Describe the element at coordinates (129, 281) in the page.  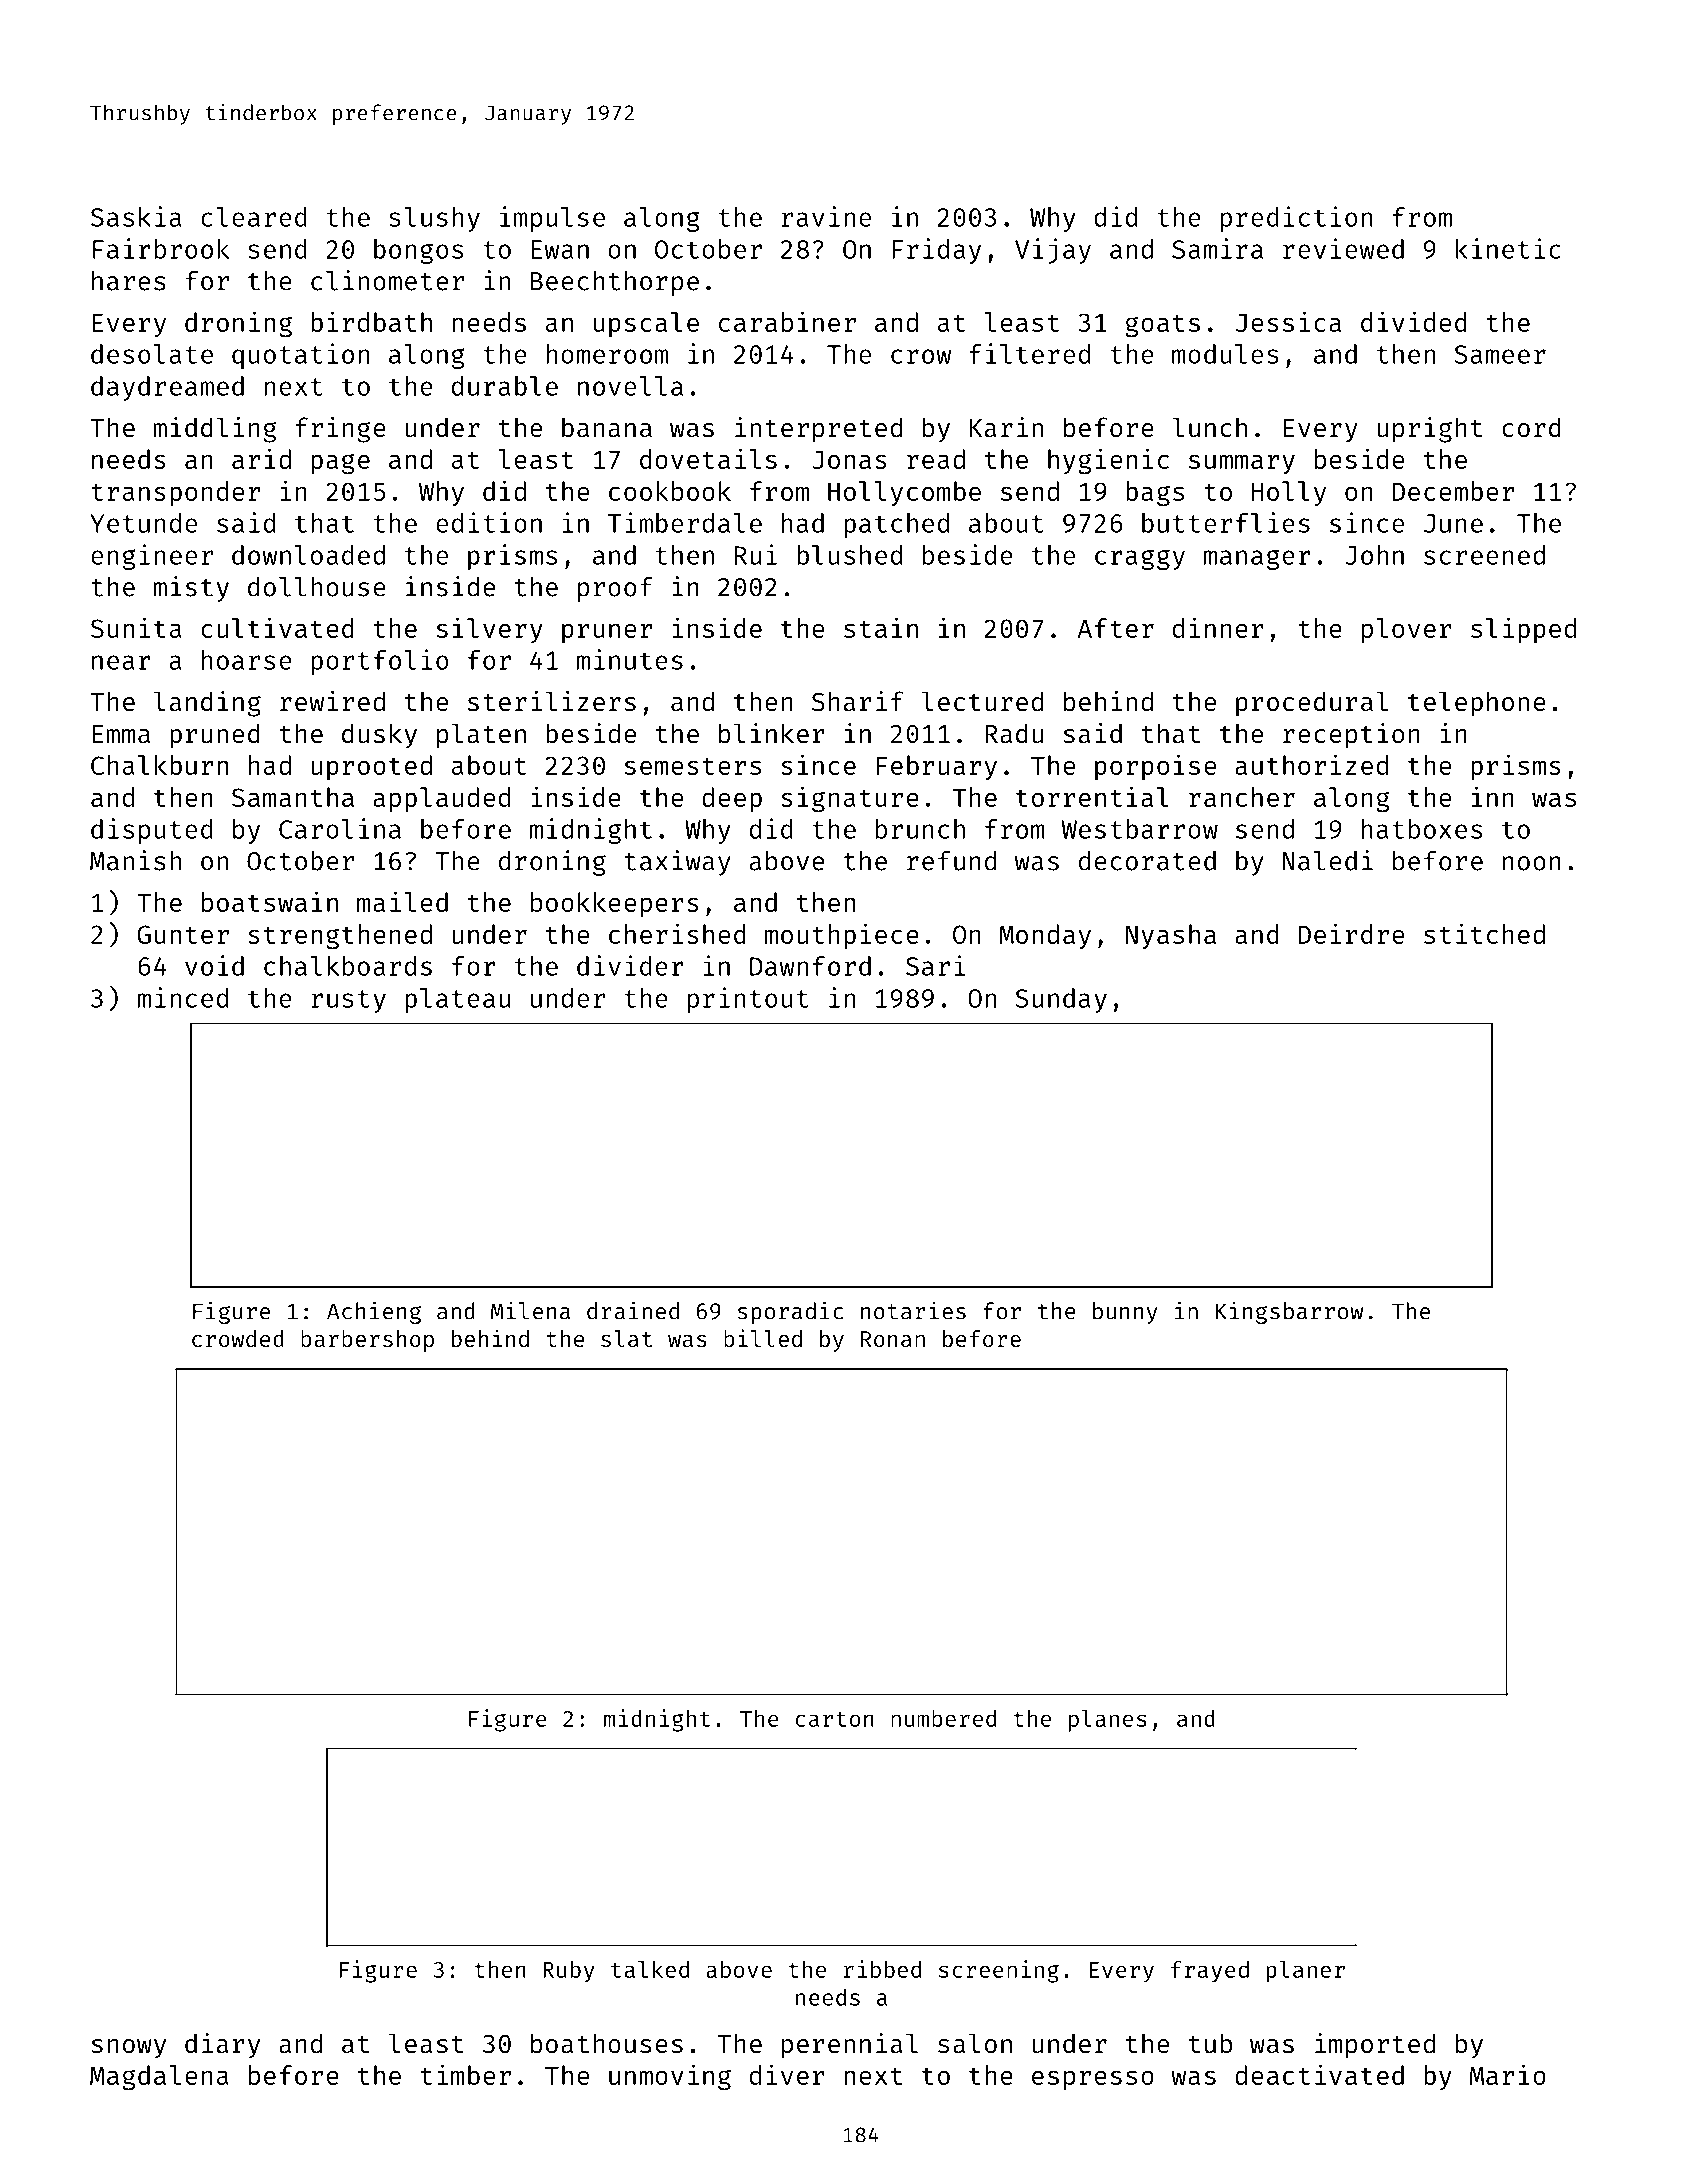
I see `hares` at that location.
